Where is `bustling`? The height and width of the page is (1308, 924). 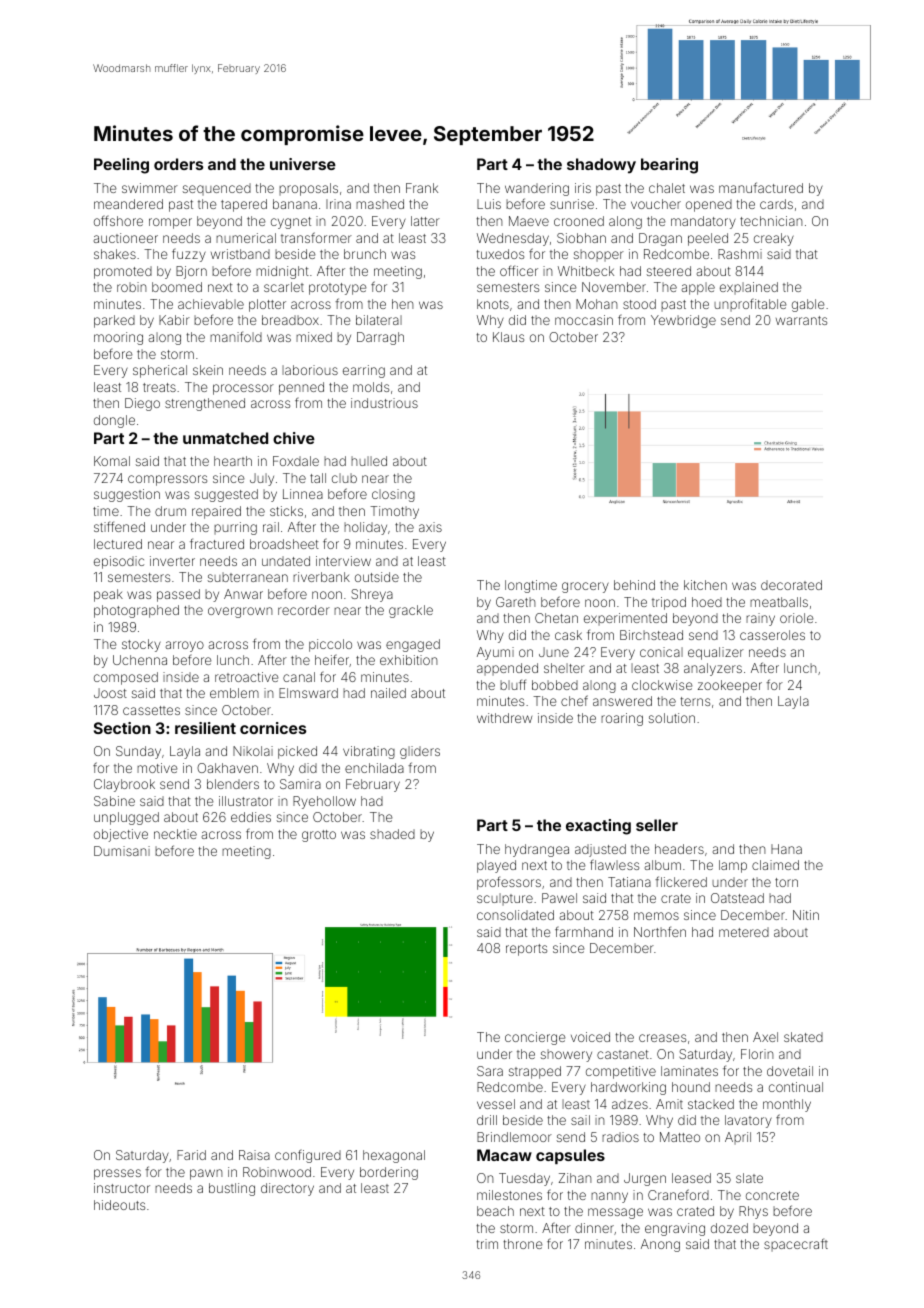 bustling is located at coordinates (232, 1189).
